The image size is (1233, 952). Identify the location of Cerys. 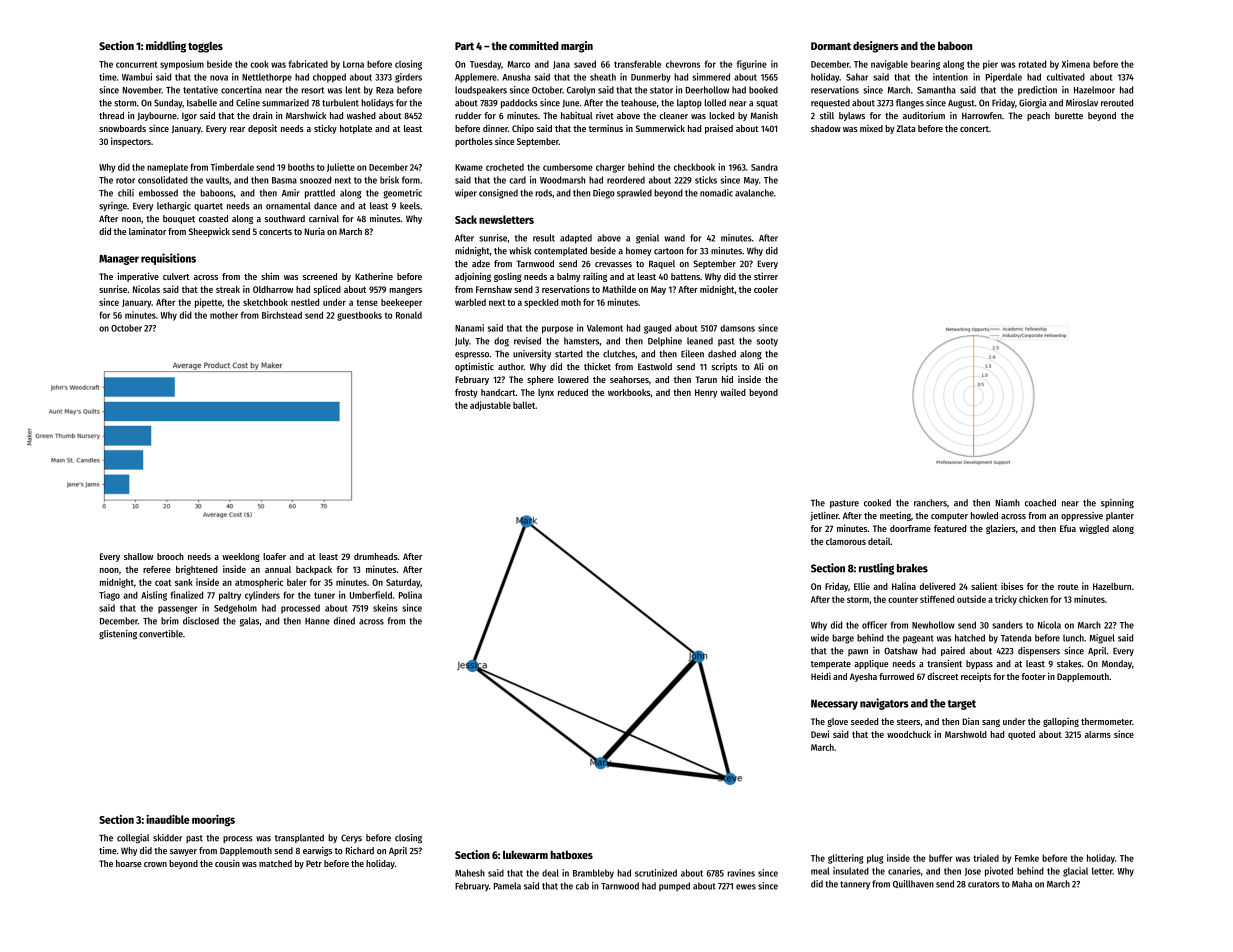
(351, 838).
